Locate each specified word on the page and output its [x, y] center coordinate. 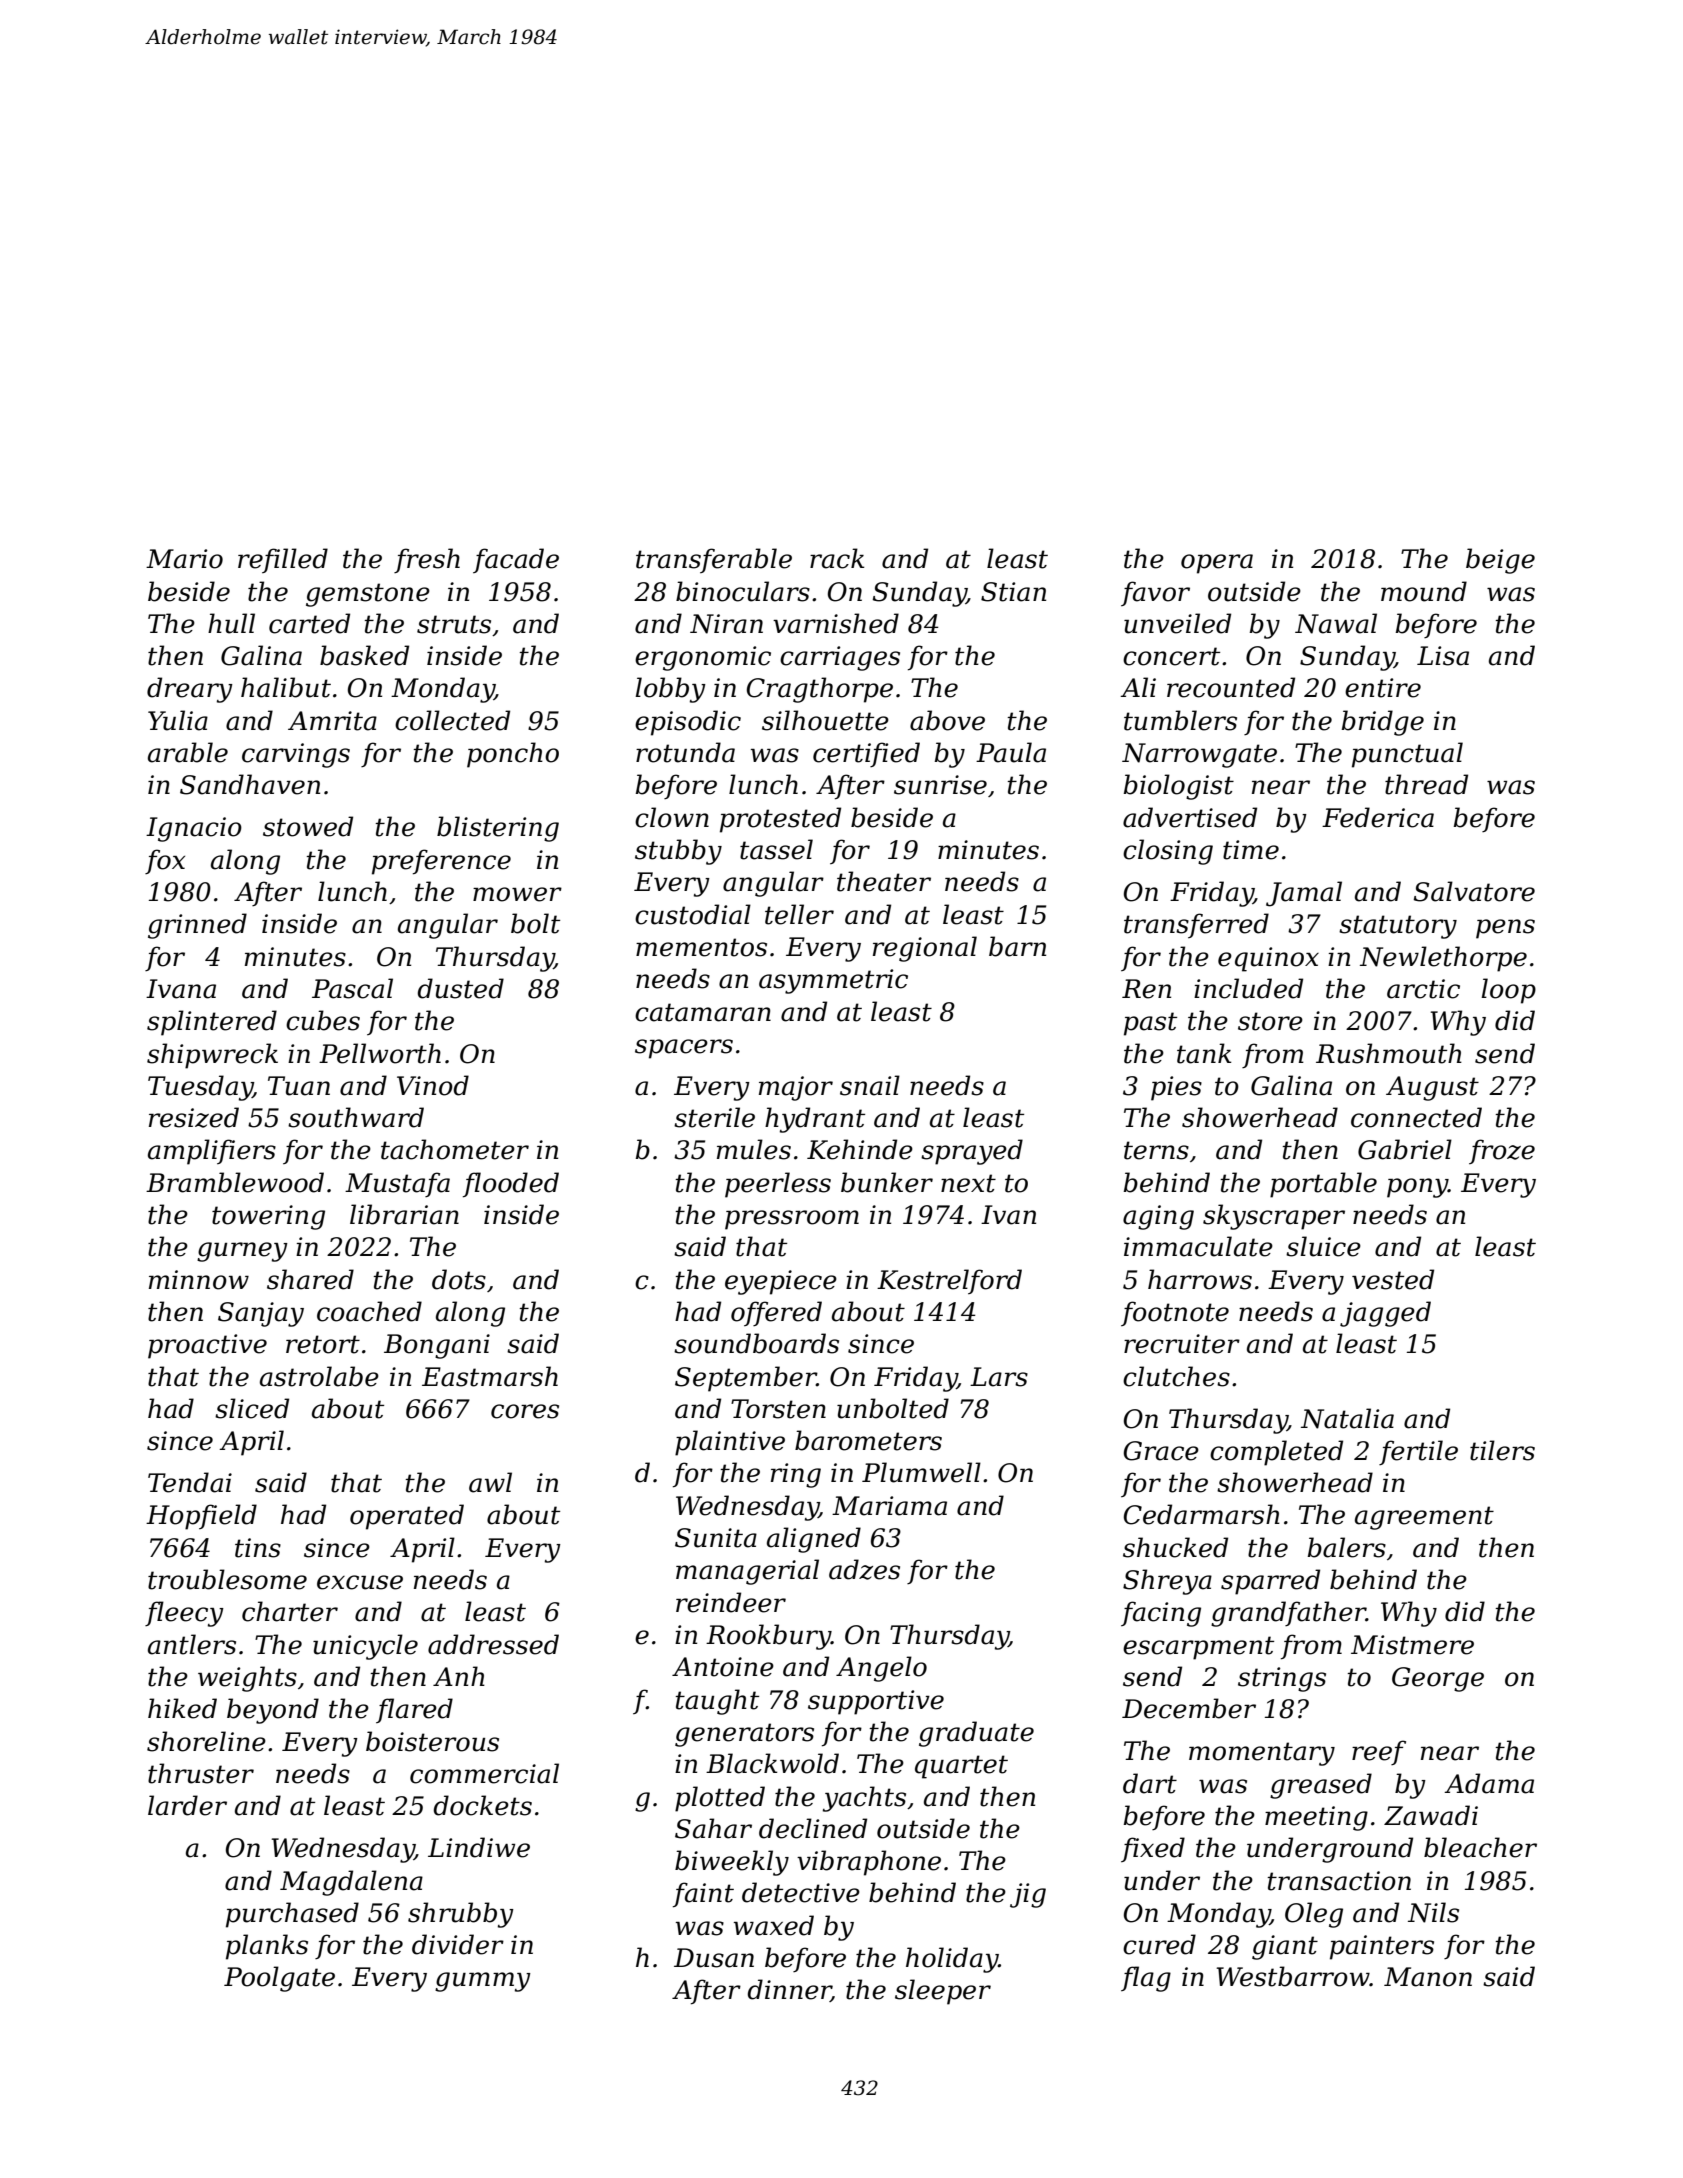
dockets [482, 1805]
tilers [1502, 1450]
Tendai [190, 1482]
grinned [197, 926]
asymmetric [833, 981]
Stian [1013, 592]
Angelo [881, 1669]
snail [870, 1085]
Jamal [1304, 894]
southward [356, 1117]
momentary [1262, 1754]
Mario [184, 559]
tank [1204, 1053]
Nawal [1336, 623]
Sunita [716, 1538]
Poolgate [279, 1979]
